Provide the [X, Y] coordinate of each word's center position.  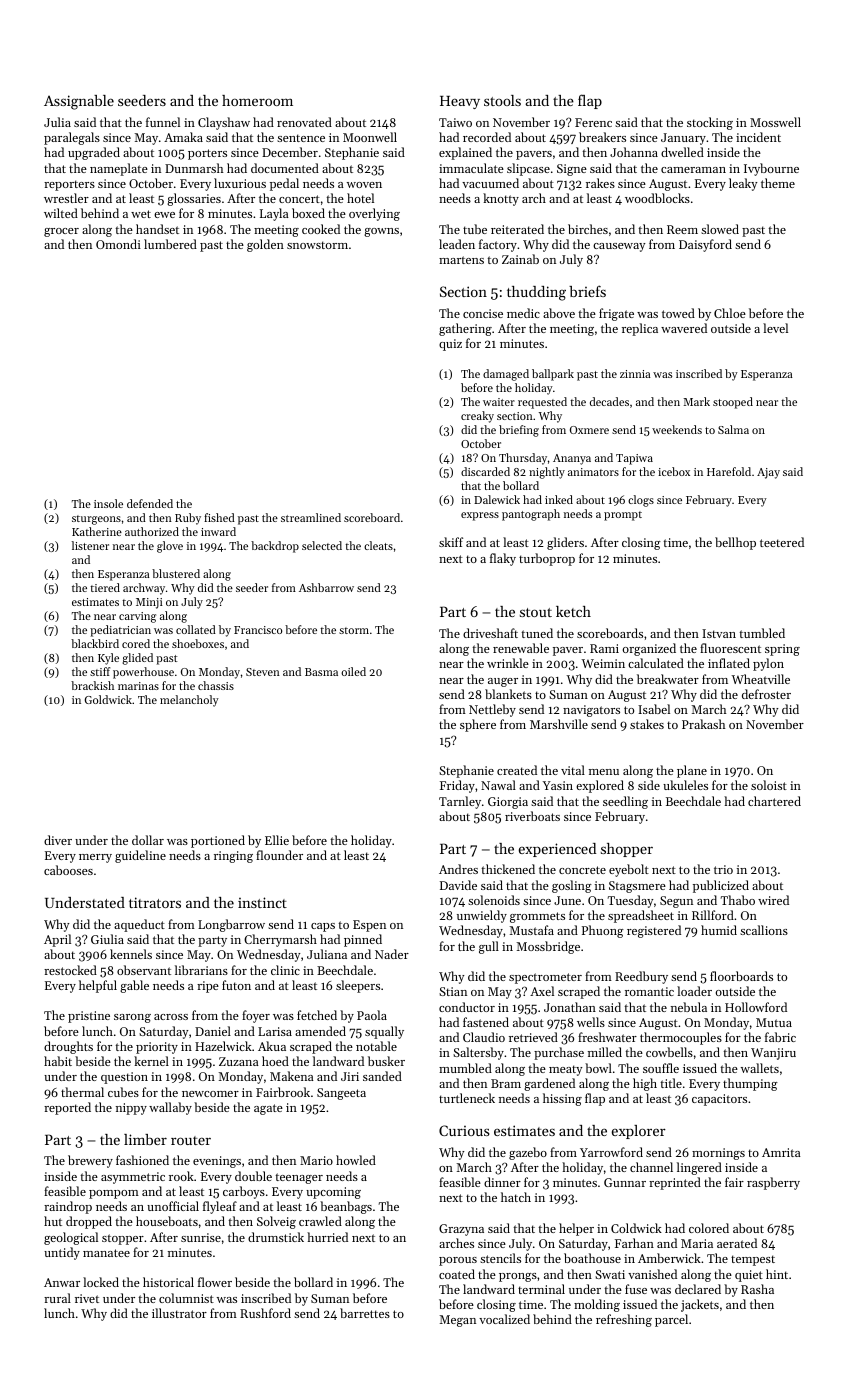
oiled [353, 671]
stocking [710, 123]
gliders [565, 543]
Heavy [460, 102]
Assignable [79, 102]
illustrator [179, 1313]
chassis [216, 685]
